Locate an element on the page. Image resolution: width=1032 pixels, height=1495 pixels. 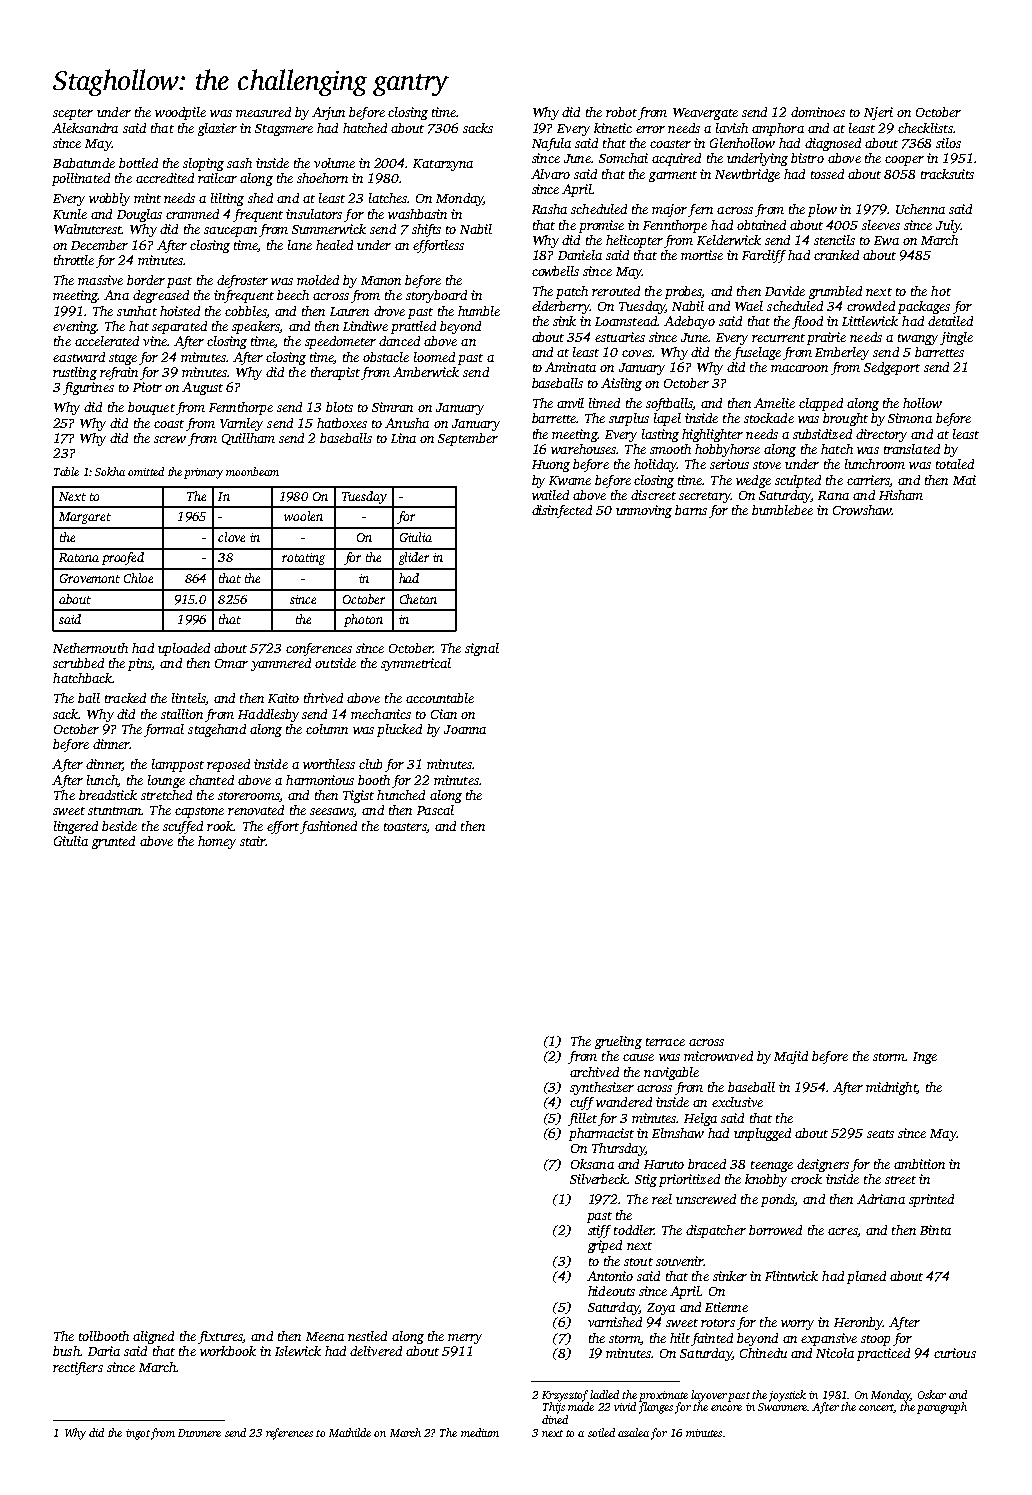
robot is located at coordinates (621, 112).
